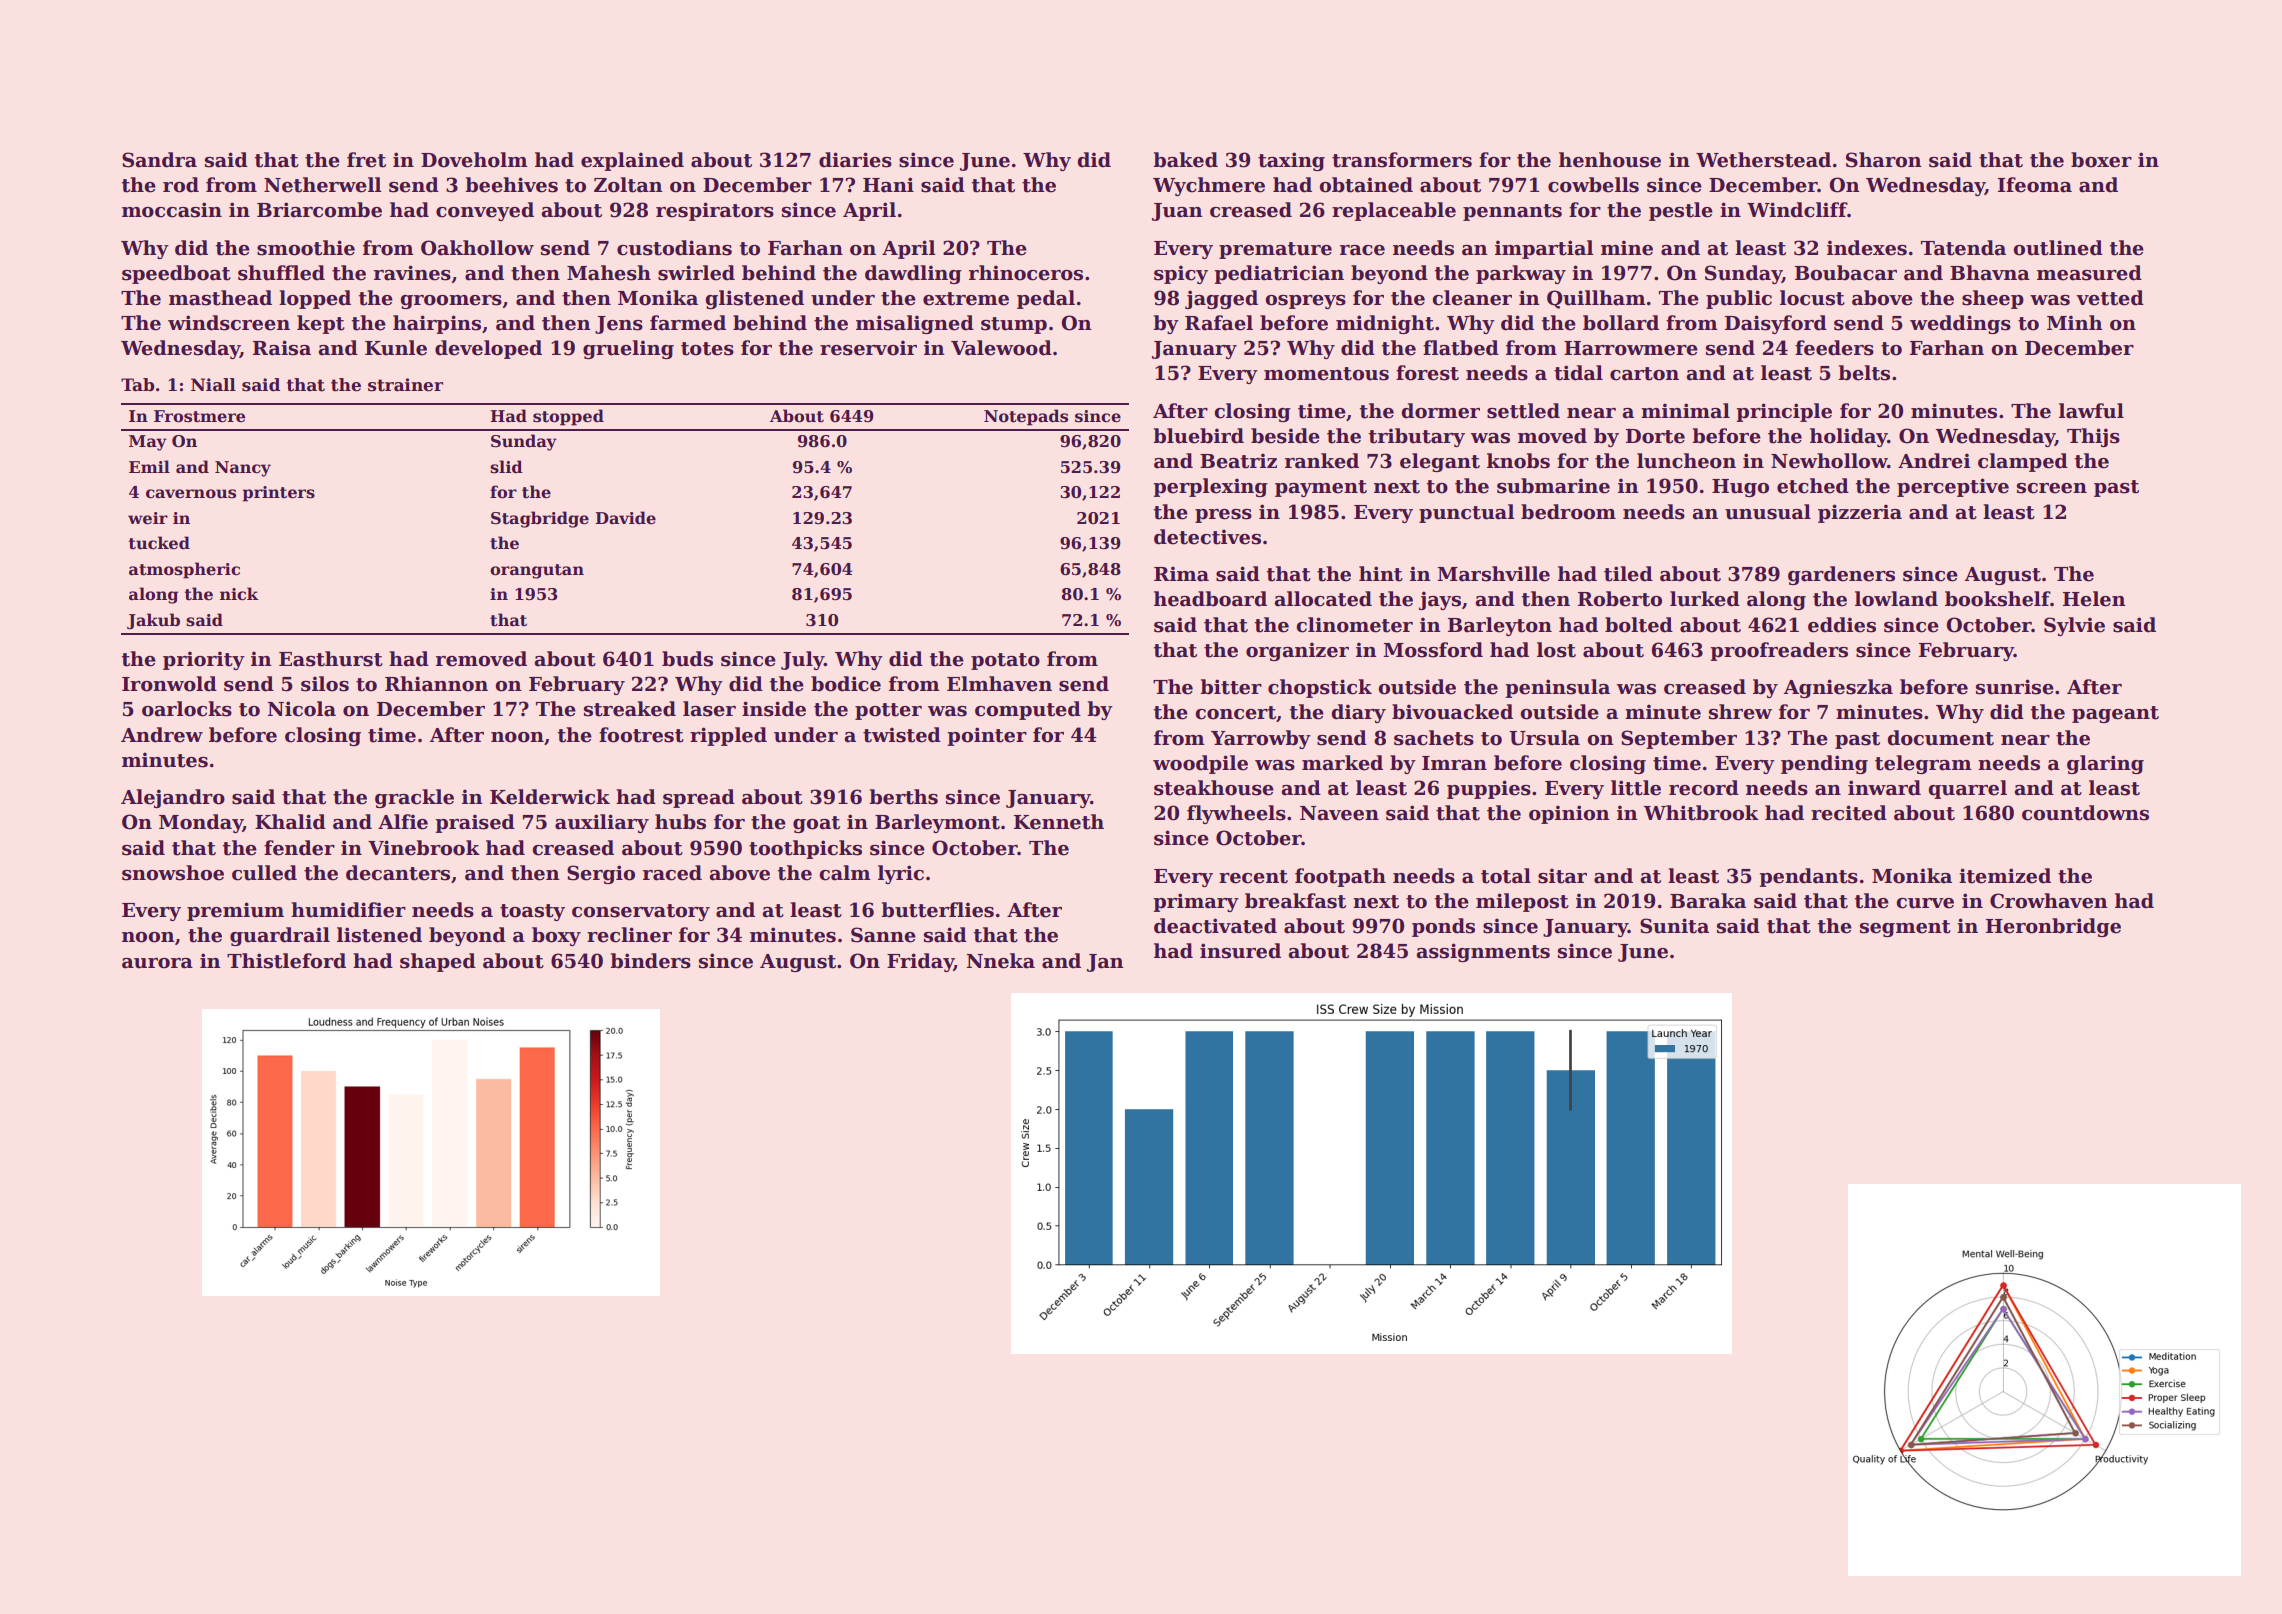  What do you see at coordinates (1207, 537) in the screenshot?
I see `detectives` at bounding box center [1207, 537].
